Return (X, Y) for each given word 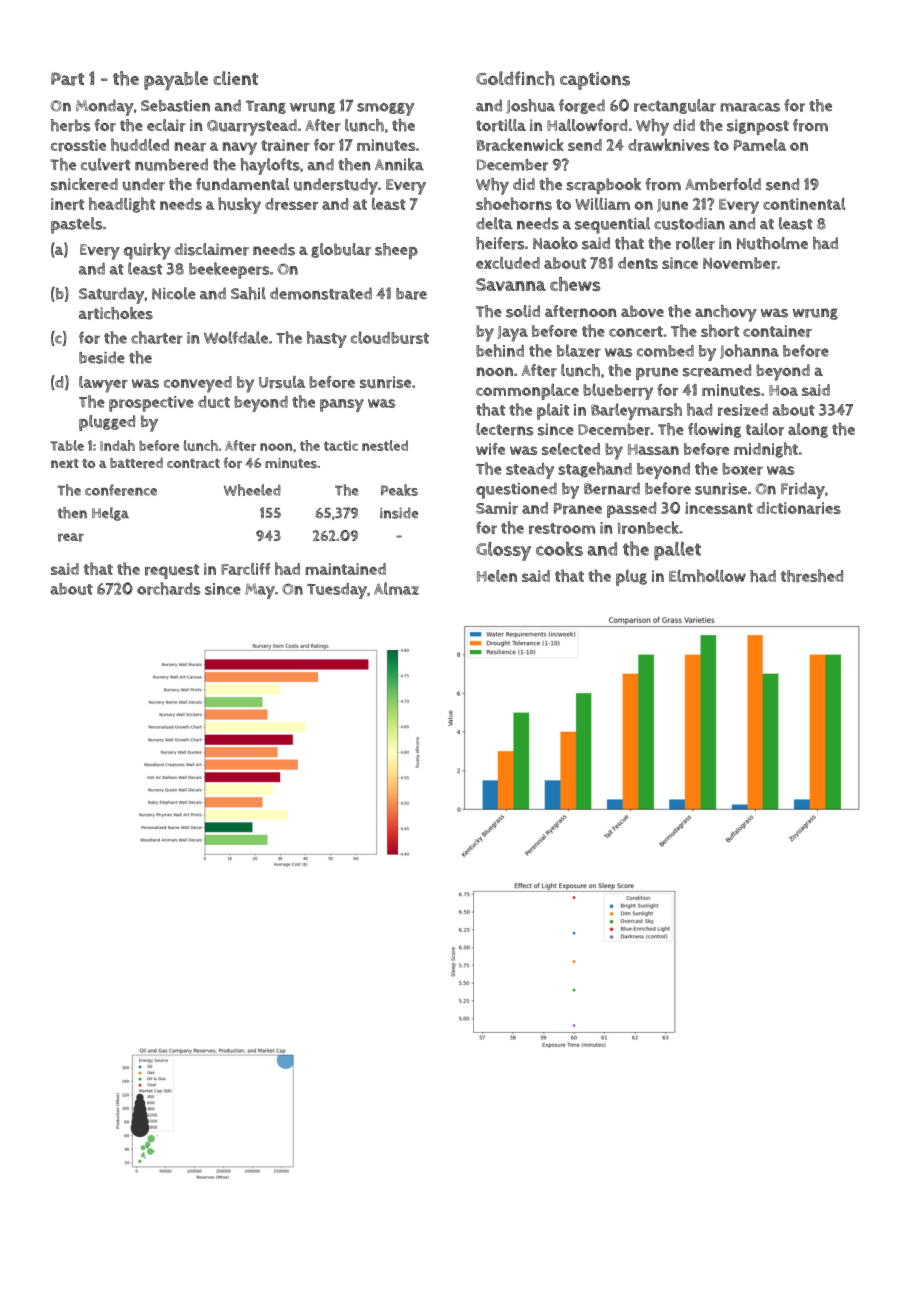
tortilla (501, 125)
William (602, 203)
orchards (169, 588)
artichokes (116, 313)
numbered (171, 164)
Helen (497, 575)
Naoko (555, 243)
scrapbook (604, 186)
